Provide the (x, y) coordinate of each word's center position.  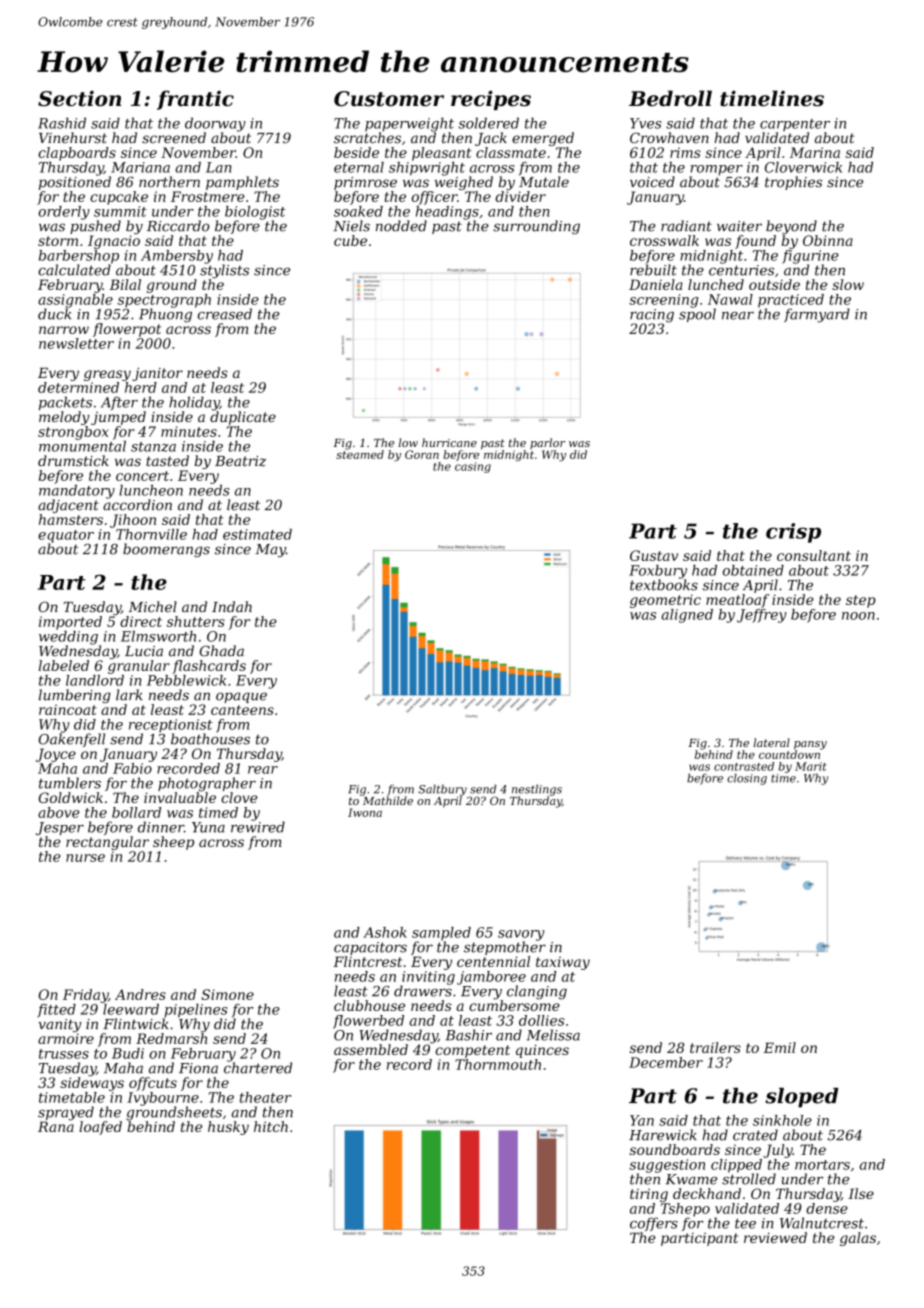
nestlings (537, 790)
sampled (441, 934)
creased (225, 314)
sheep (173, 843)
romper (717, 170)
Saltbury (442, 790)
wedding (68, 638)
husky (228, 1128)
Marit (810, 766)
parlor (547, 443)
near (738, 316)
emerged (543, 139)
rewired (258, 827)
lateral (771, 742)
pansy (810, 745)
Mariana (140, 167)
